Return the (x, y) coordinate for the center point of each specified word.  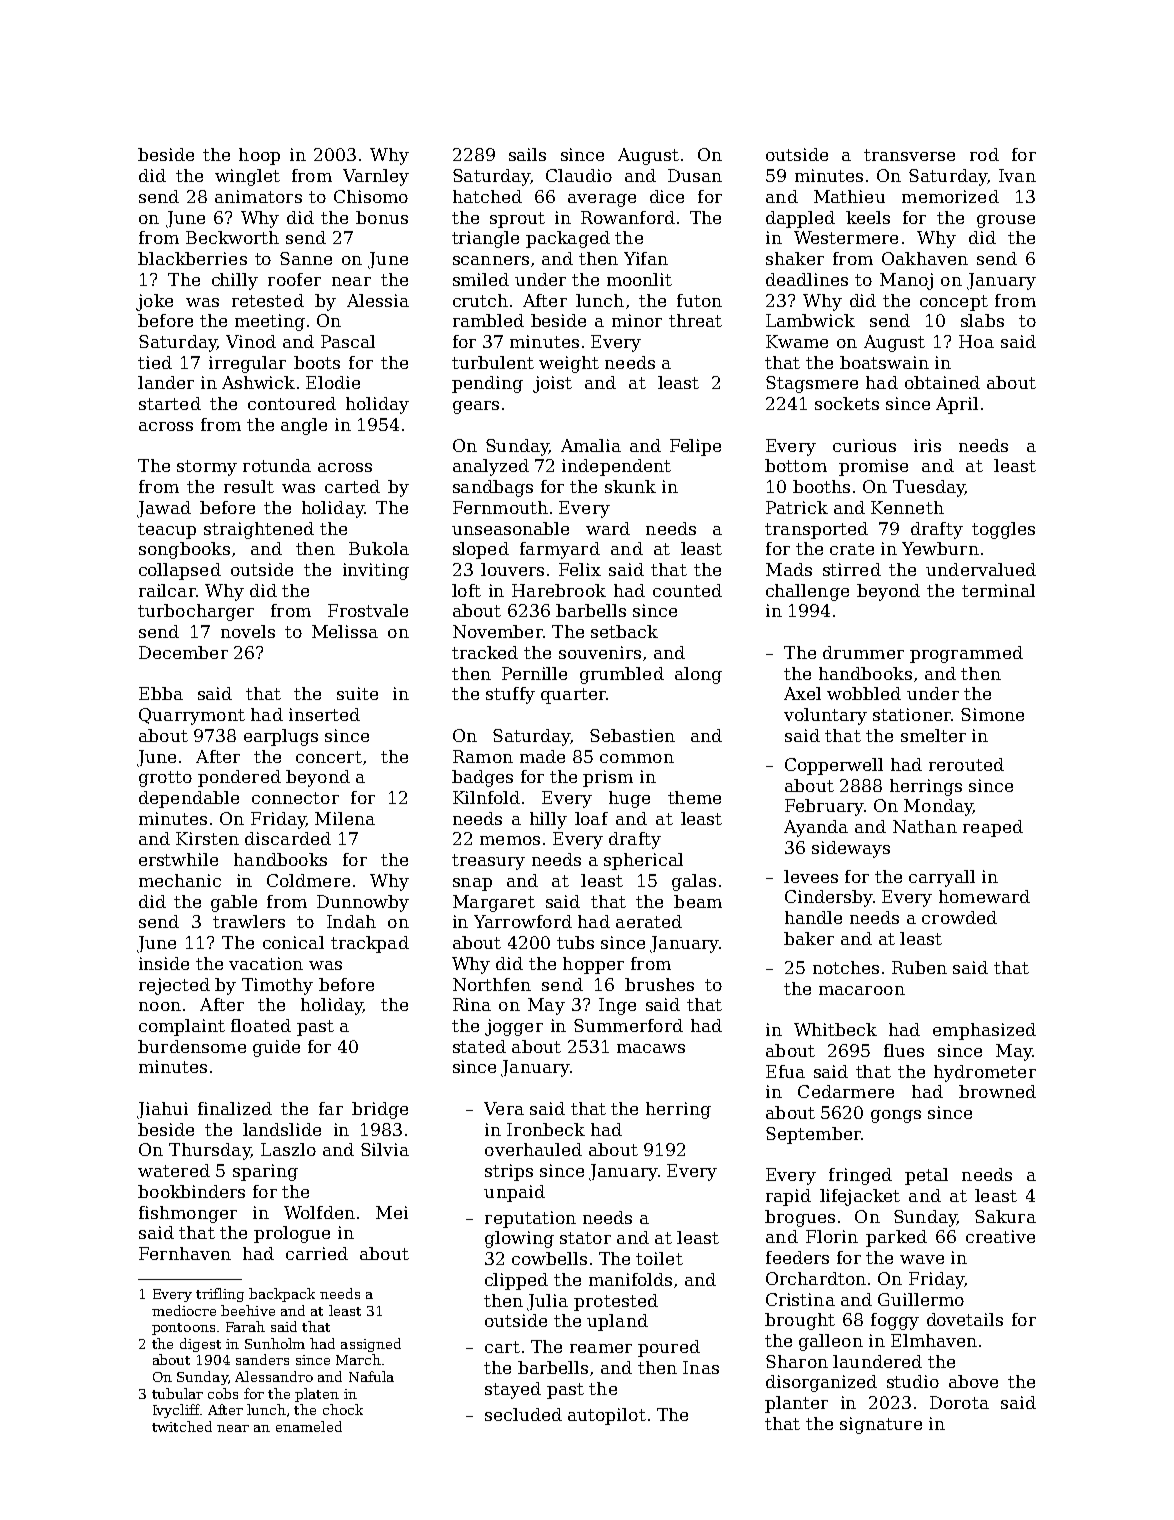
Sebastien (632, 735)
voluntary (825, 716)
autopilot (607, 1416)
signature (881, 1425)
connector (295, 798)
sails (527, 154)
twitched (182, 1426)
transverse (909, 155)
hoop (259, 156)
